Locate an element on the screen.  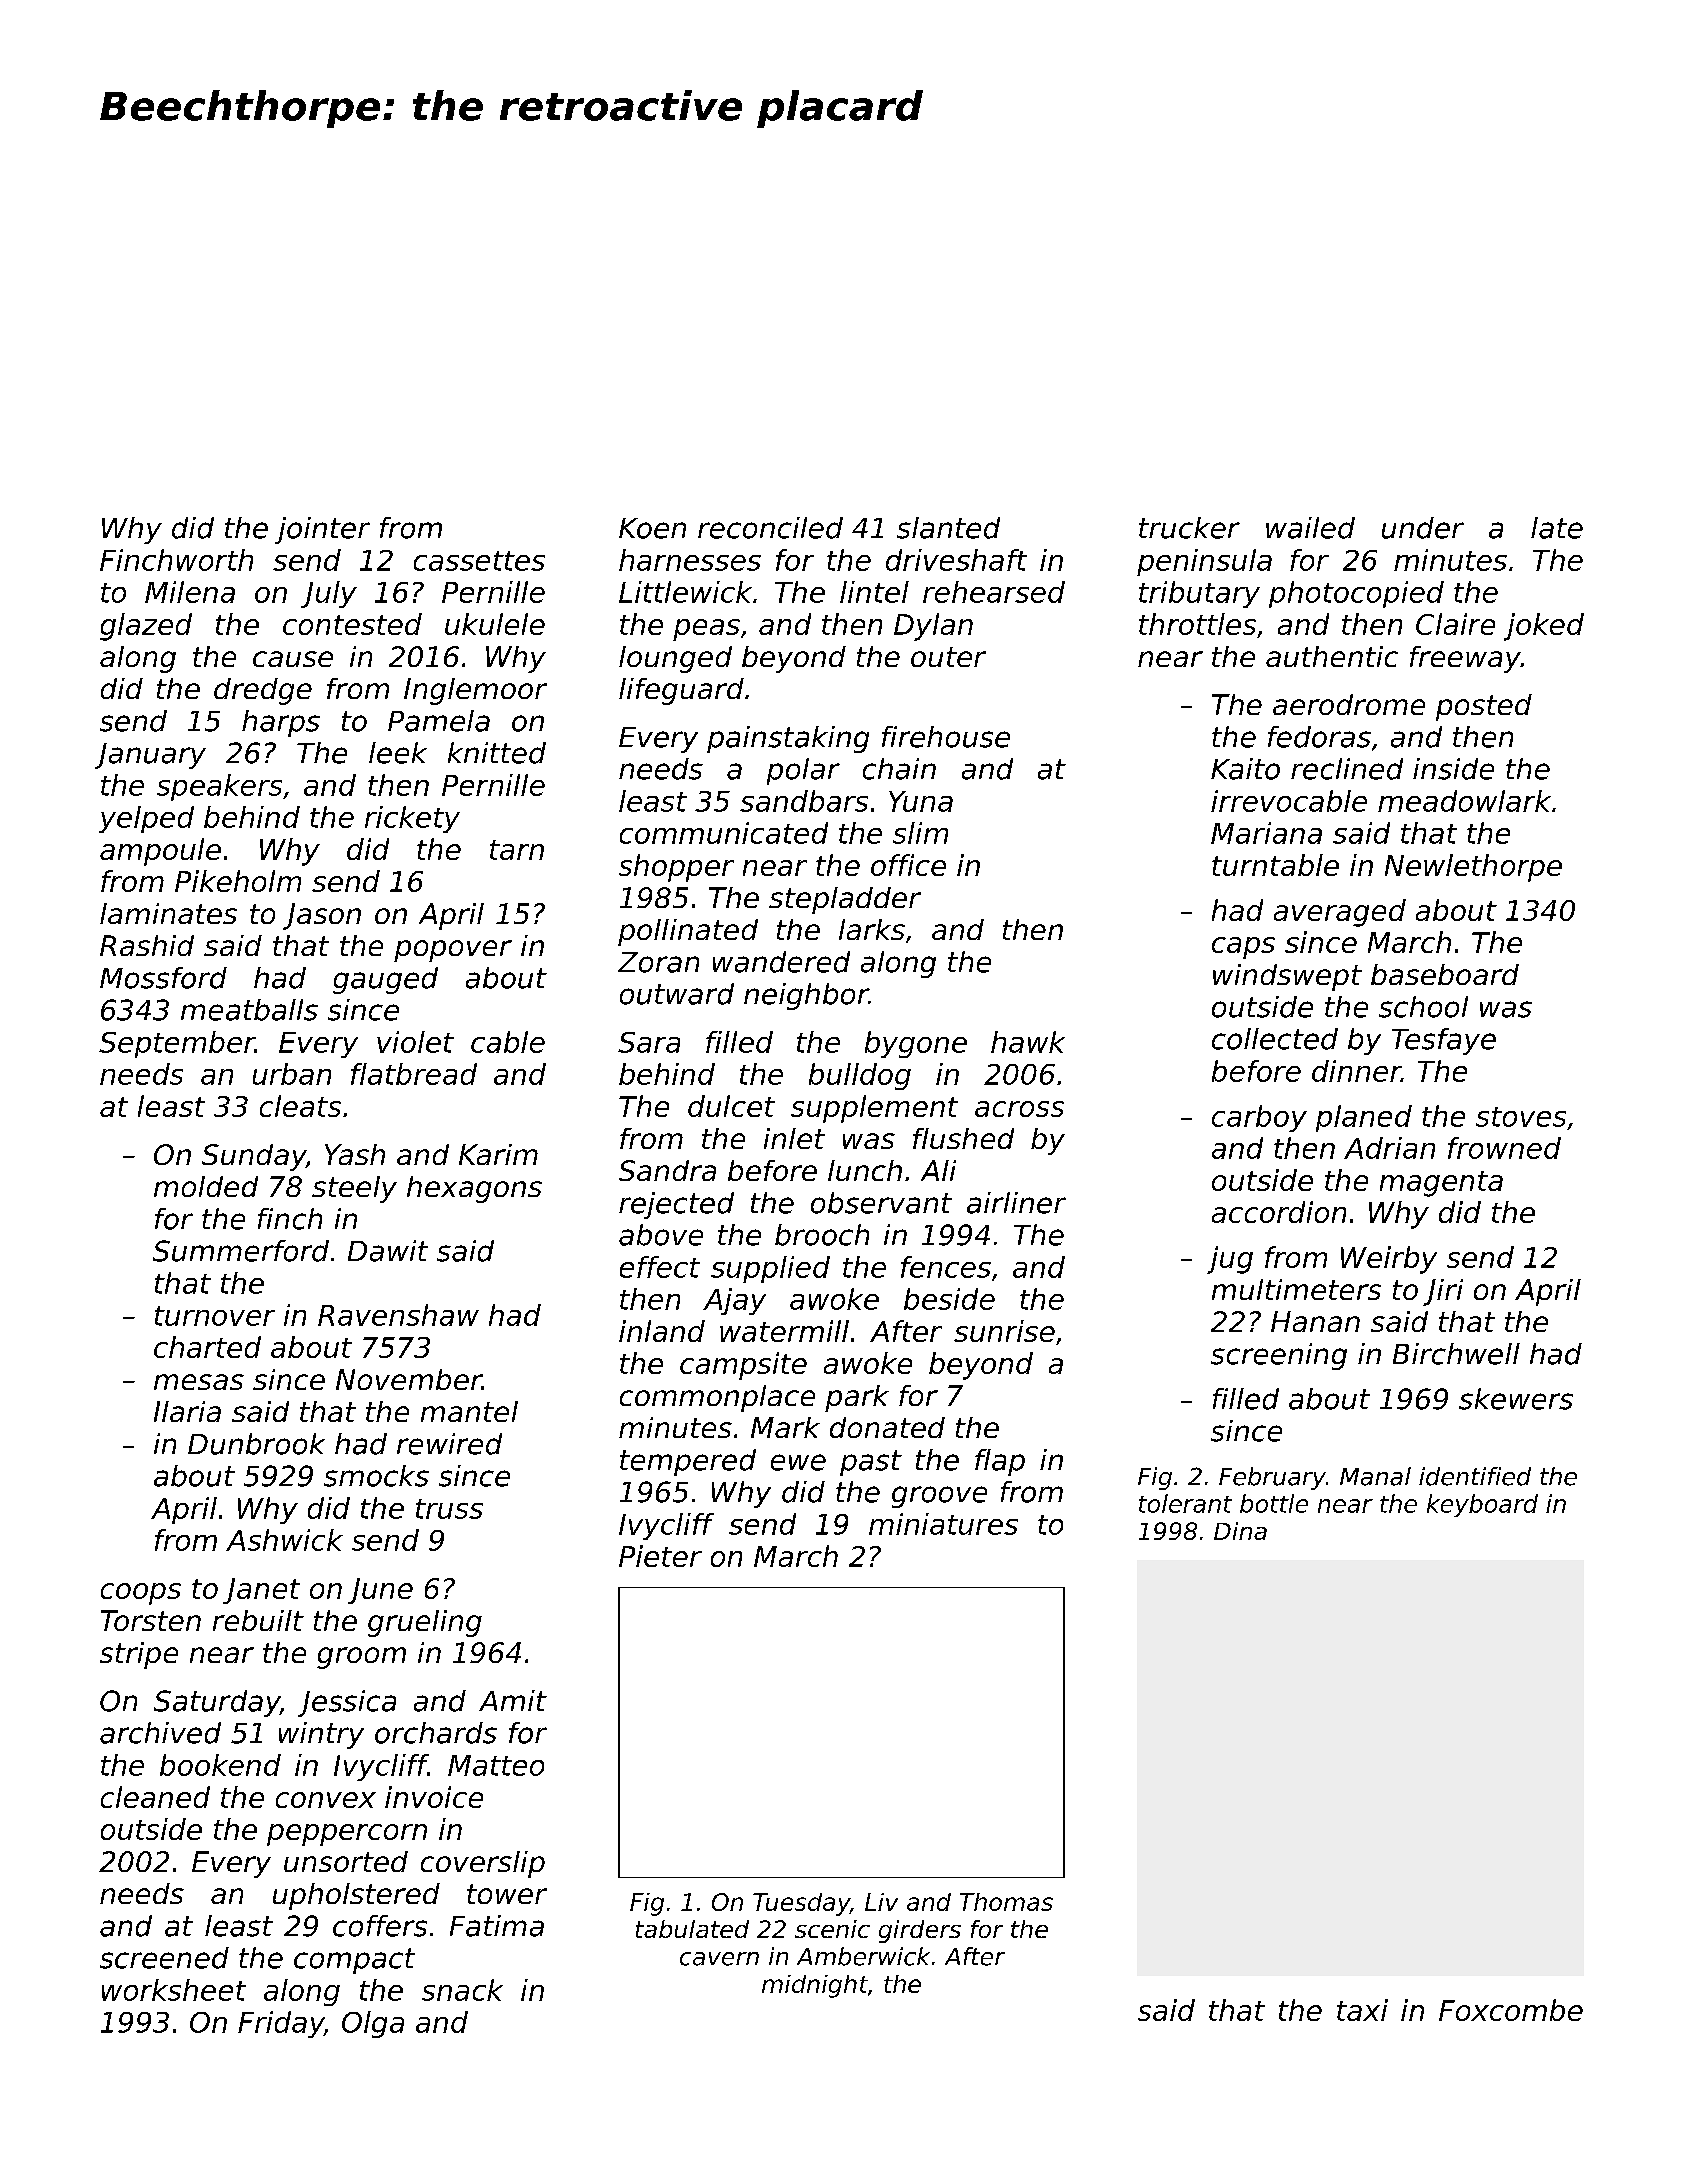
Jiri is located at coordinates (1443, 1292).
